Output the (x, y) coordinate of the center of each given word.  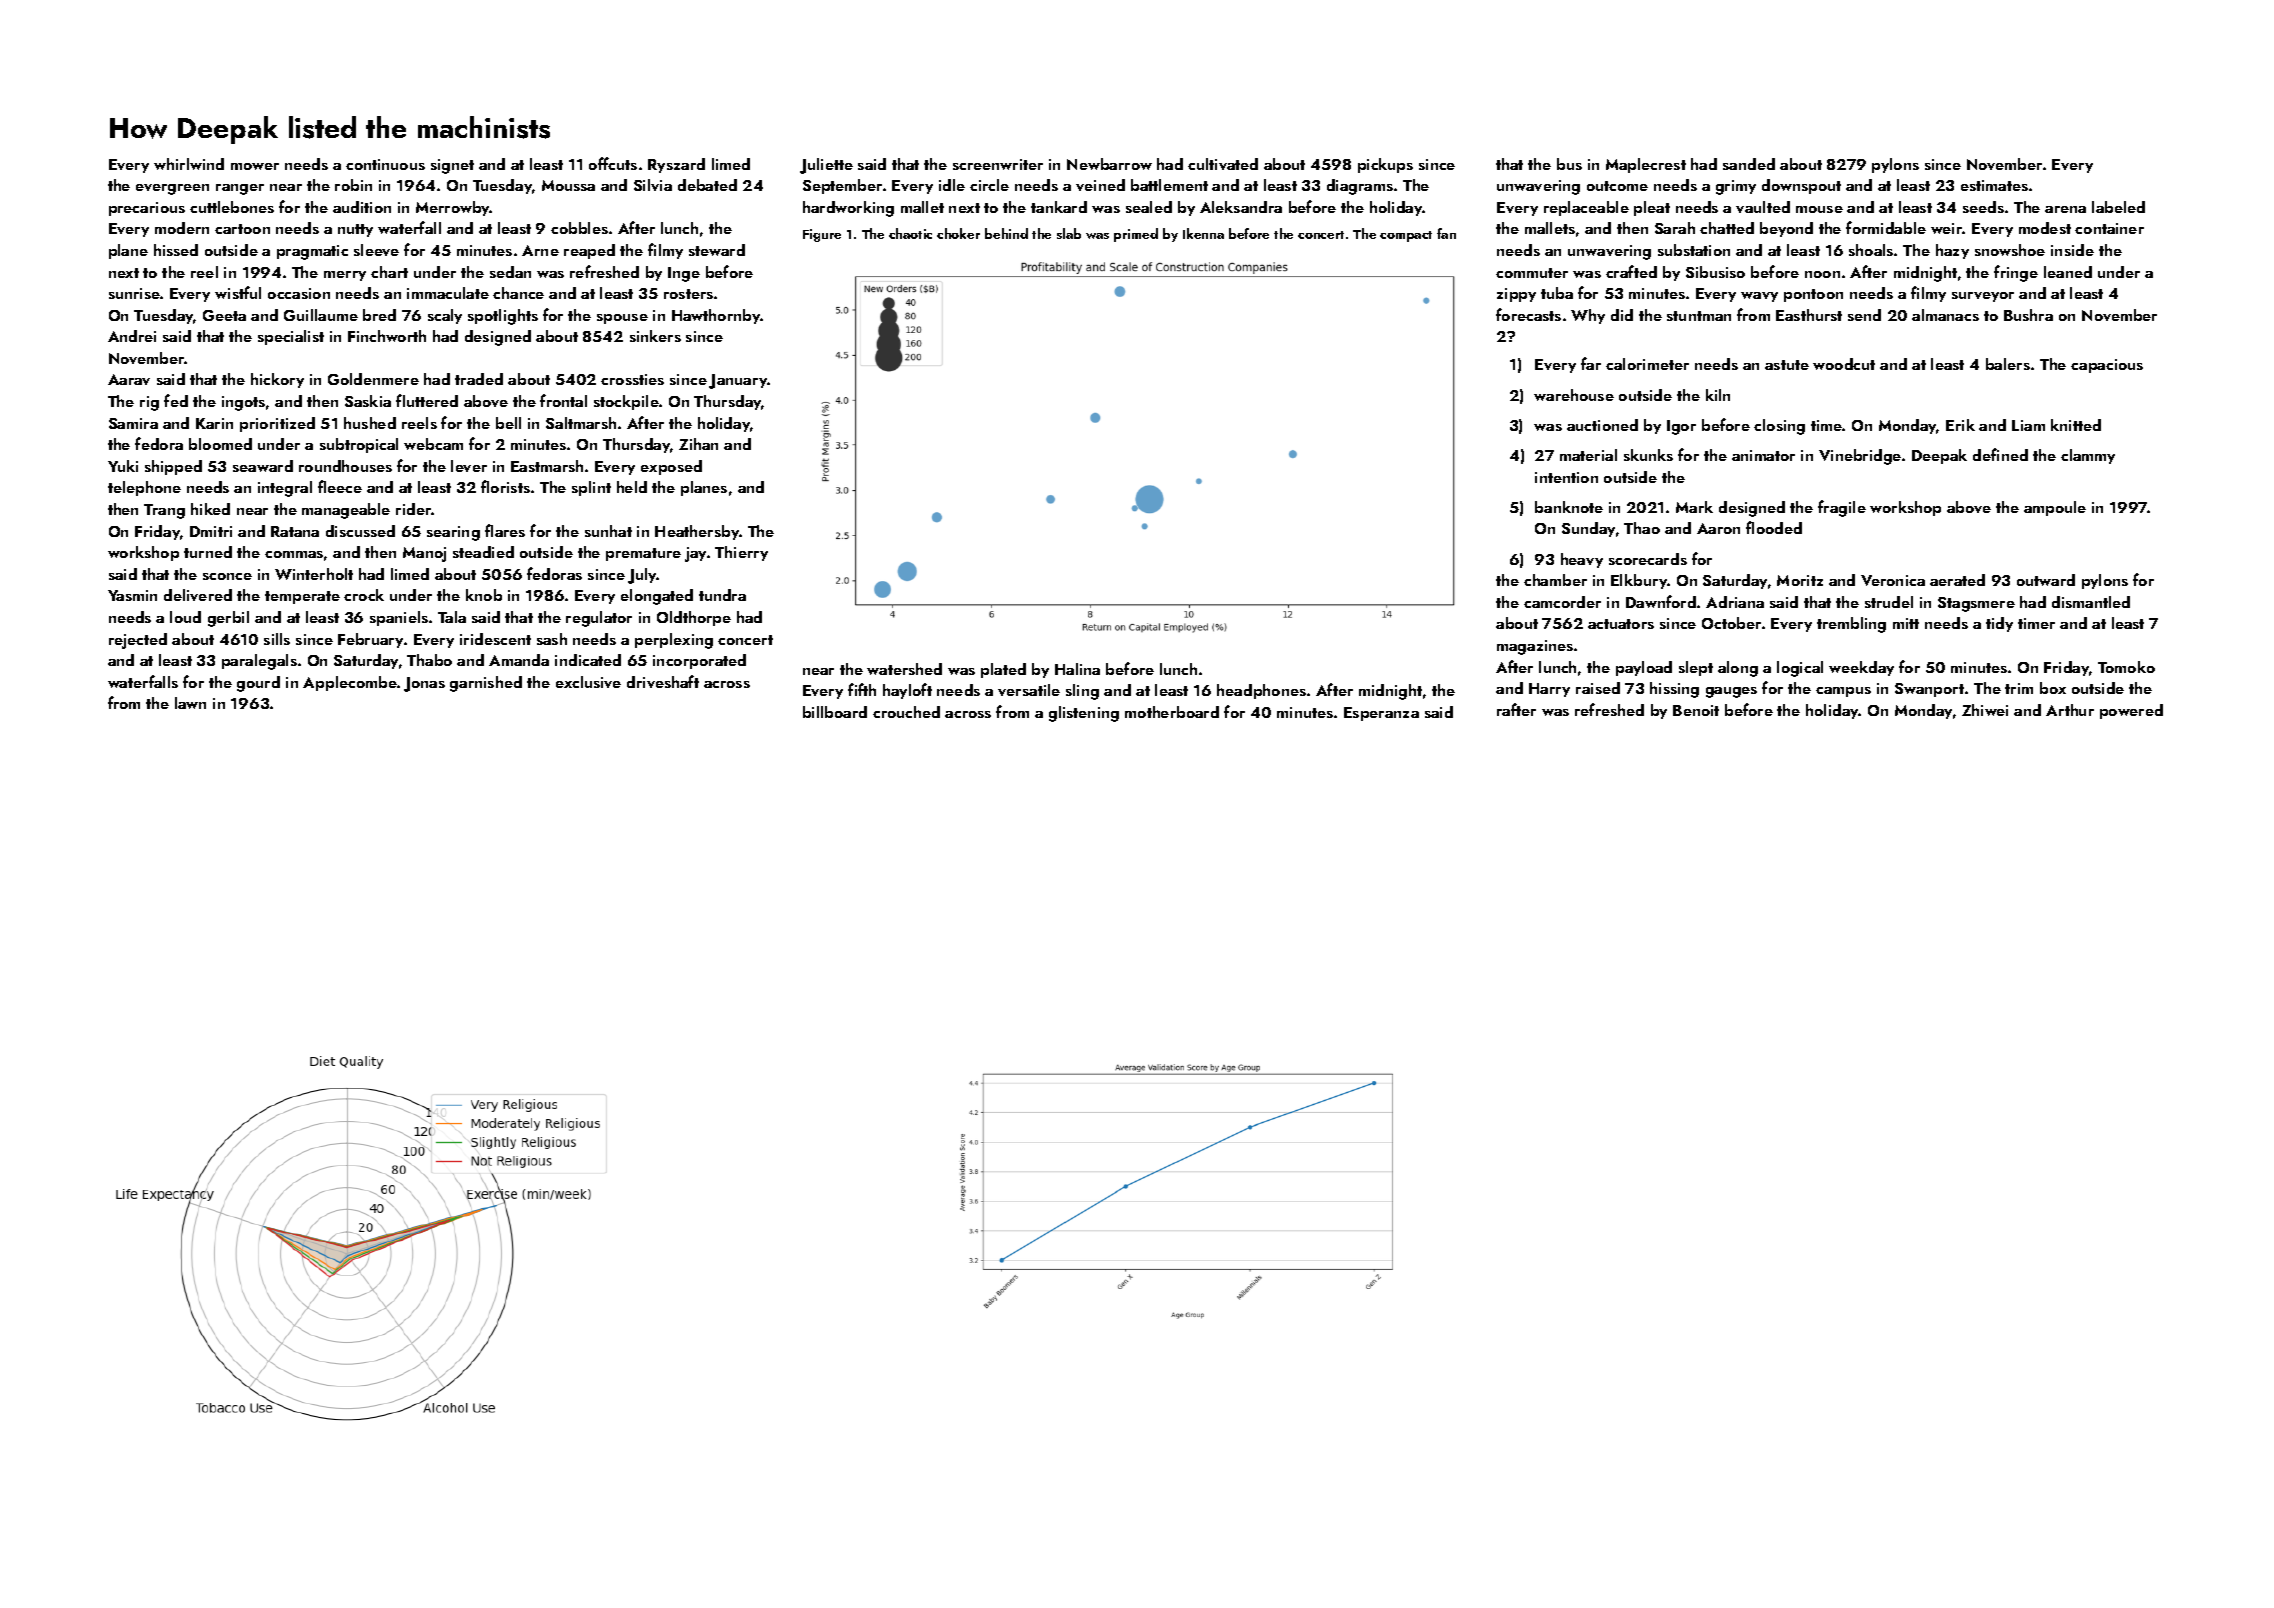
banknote (1569, 507)
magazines (1535, 647)
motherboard (1172, 712)
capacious (2107, 366)
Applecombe (350, 683)
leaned (2068, 272)
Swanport (1929, 690)
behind (1006, 233)
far (1591, 363)
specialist (291, 337)
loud (185, 617)
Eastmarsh (547, 466)
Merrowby (453, 208)
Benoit (1696, 710)
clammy (2088, 456)
